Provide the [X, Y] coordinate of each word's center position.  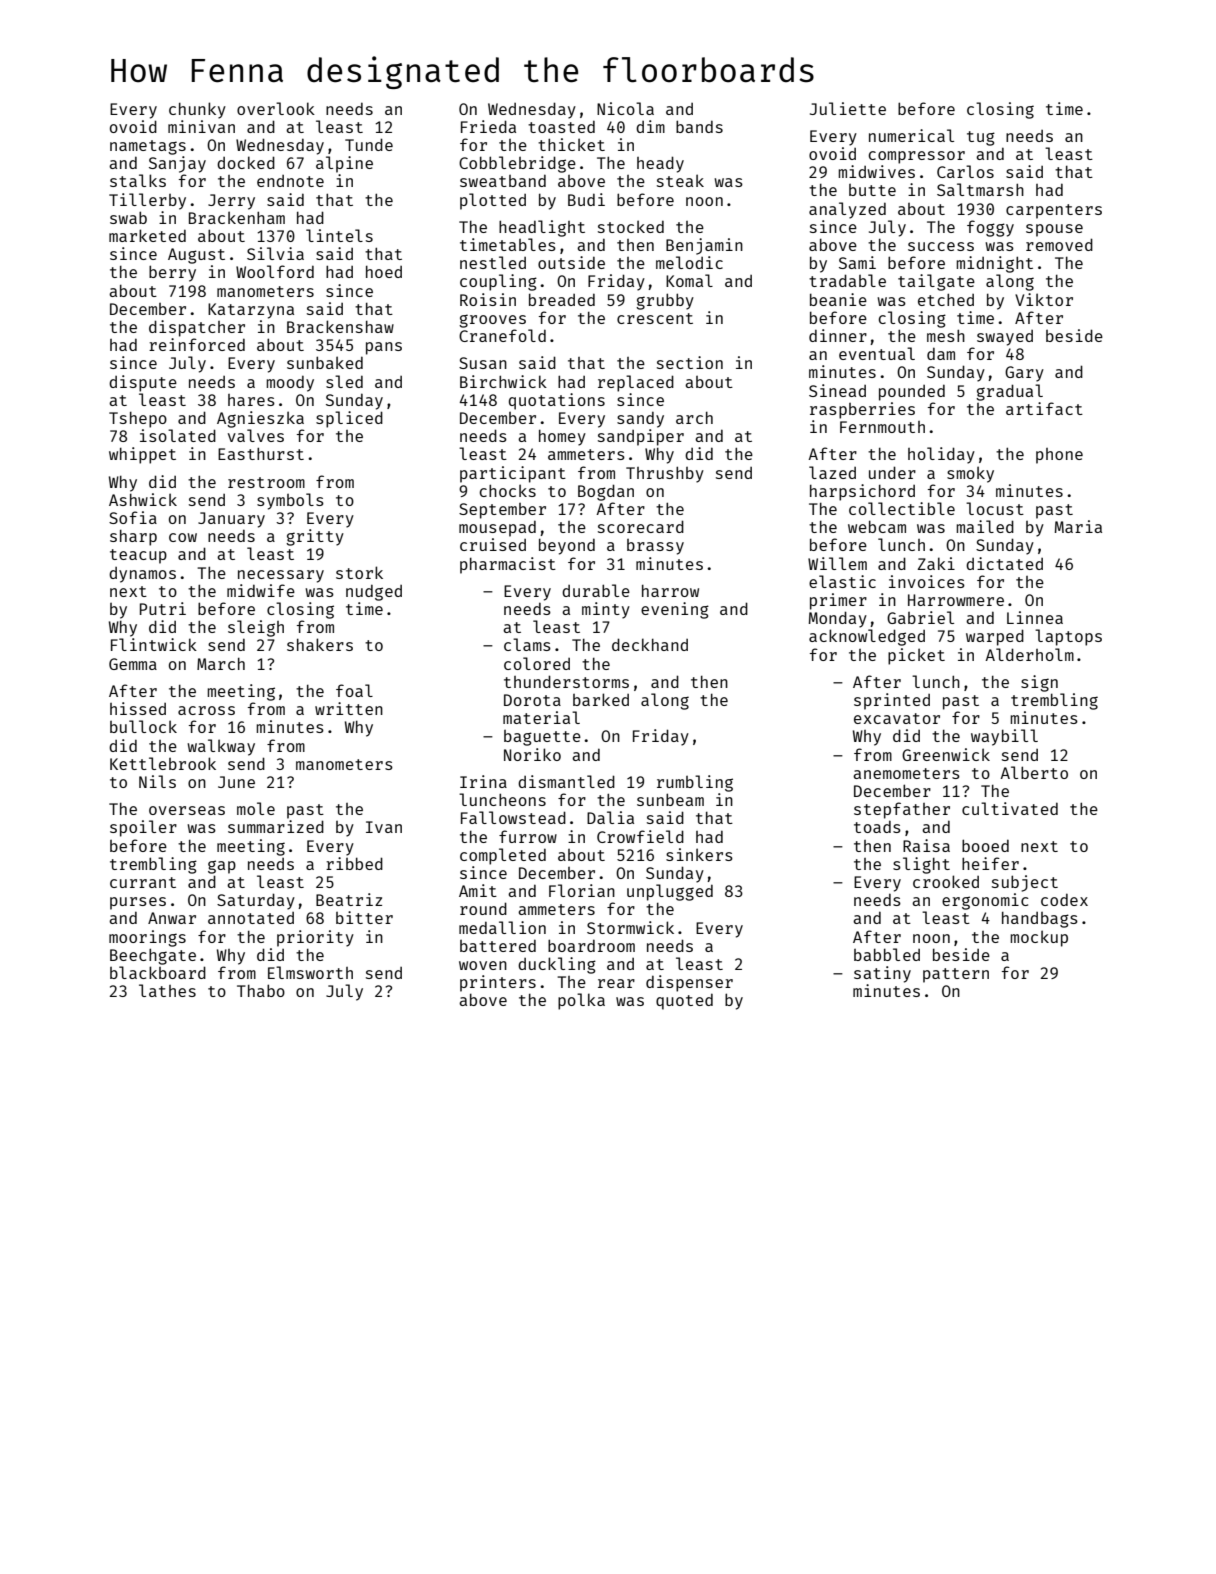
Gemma [133, 664]
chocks [507, 490]
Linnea [1035, 617]
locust [995, 508]
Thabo [261, 990]
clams [527, 644]
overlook [276, 108]
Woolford [275, 271]
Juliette [848, 108]
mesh [946, 335]
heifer [990, 863]
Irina [483, 781]
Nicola [625, 108]
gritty [315, 537]
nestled [493, 262]
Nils [157, 781]
